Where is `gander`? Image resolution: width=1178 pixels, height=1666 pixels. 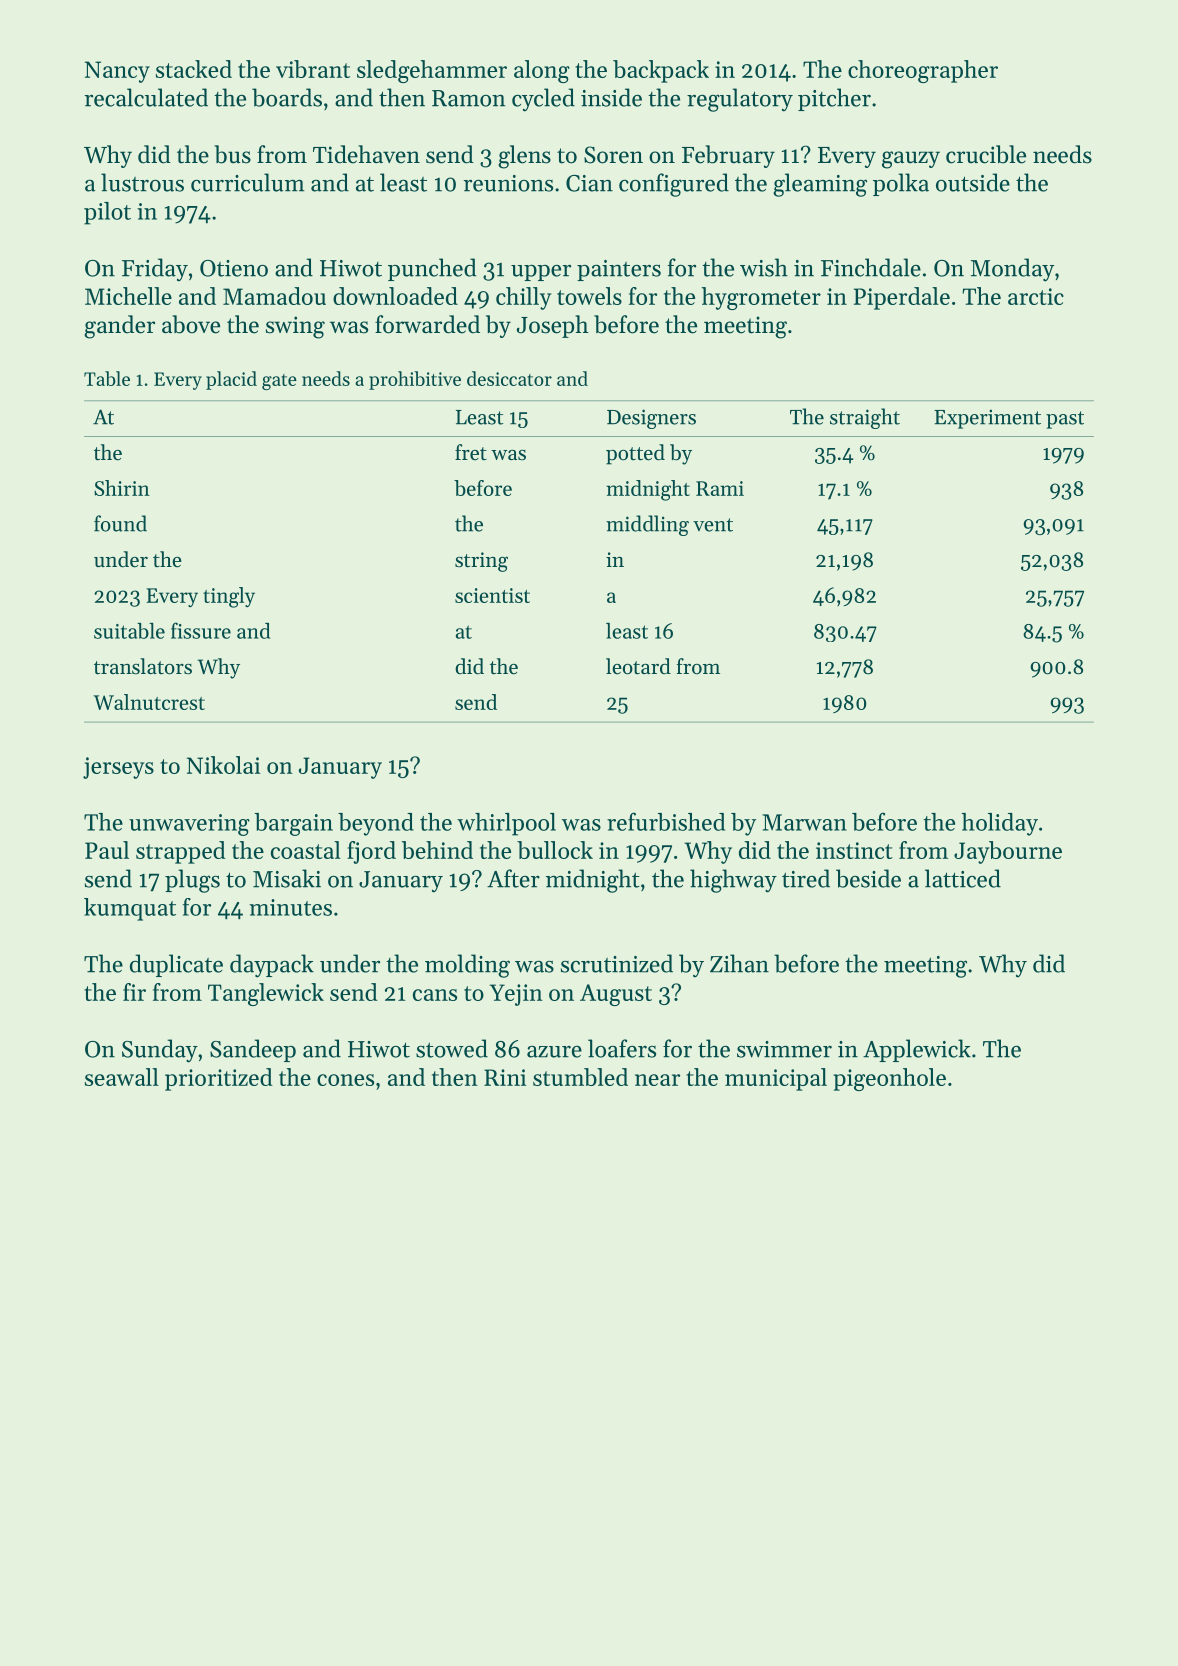 gander is located at coordinates (119, 327).
